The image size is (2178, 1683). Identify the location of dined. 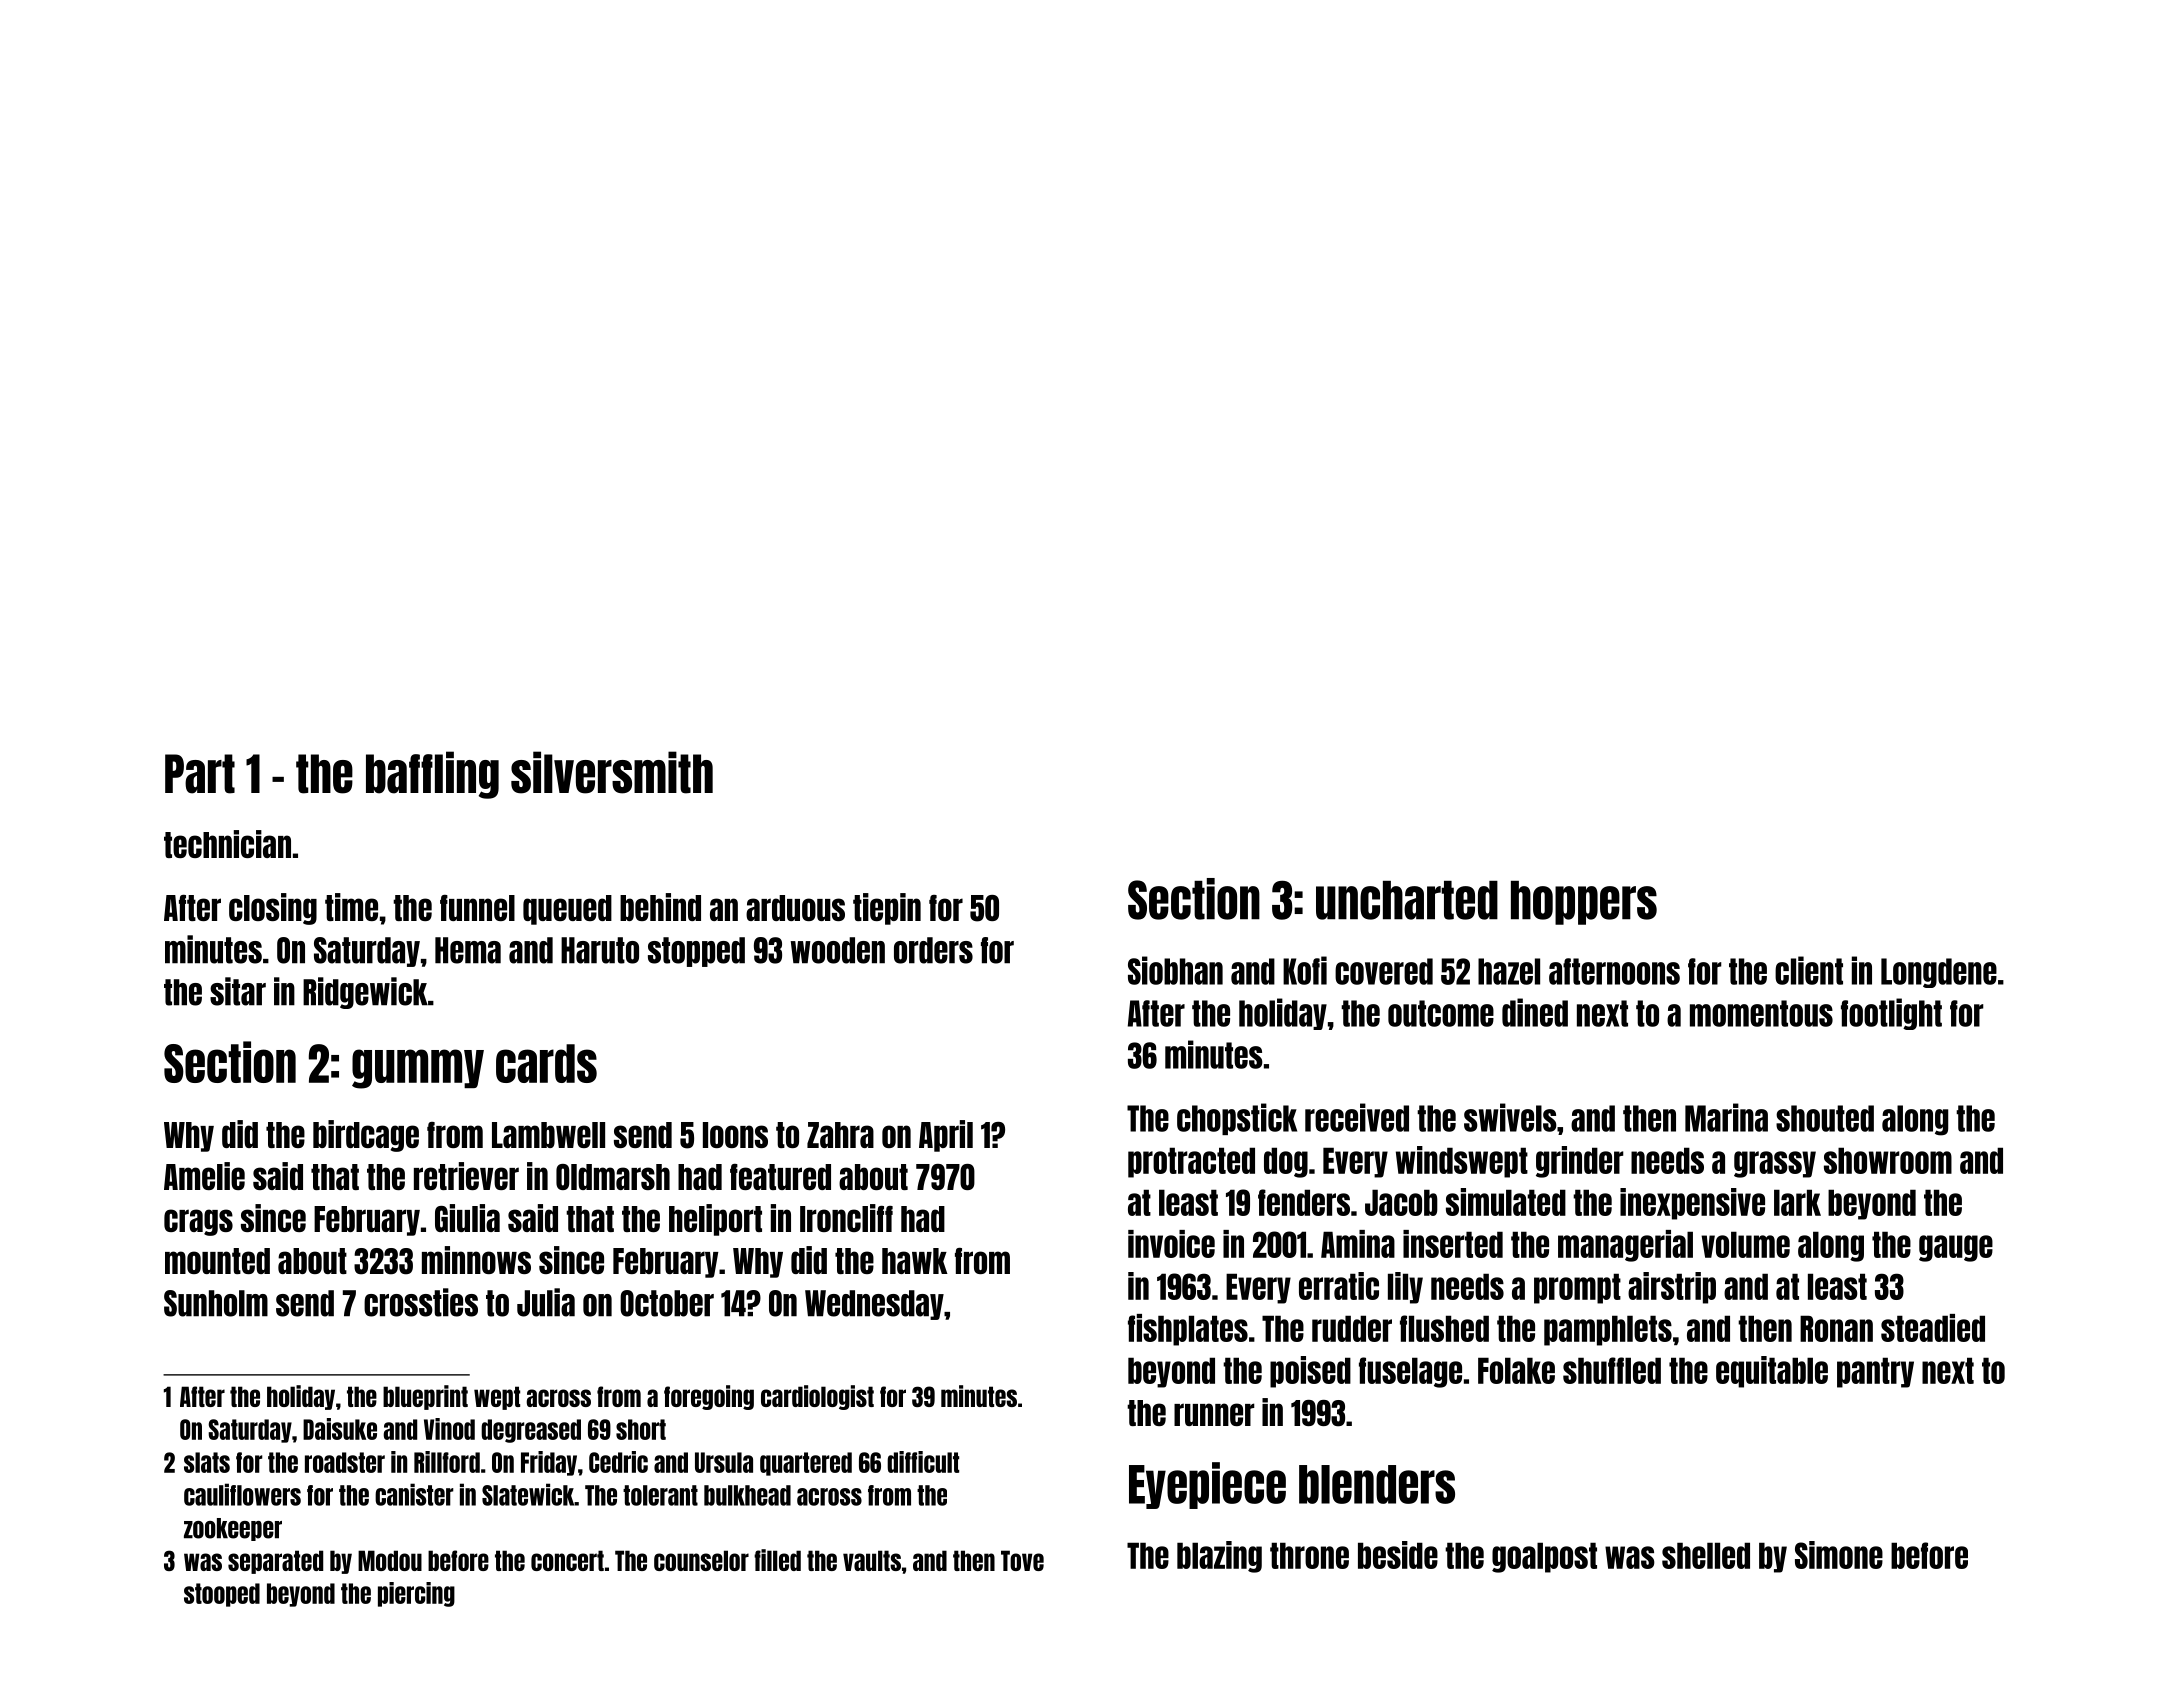
(1535, 1012).
